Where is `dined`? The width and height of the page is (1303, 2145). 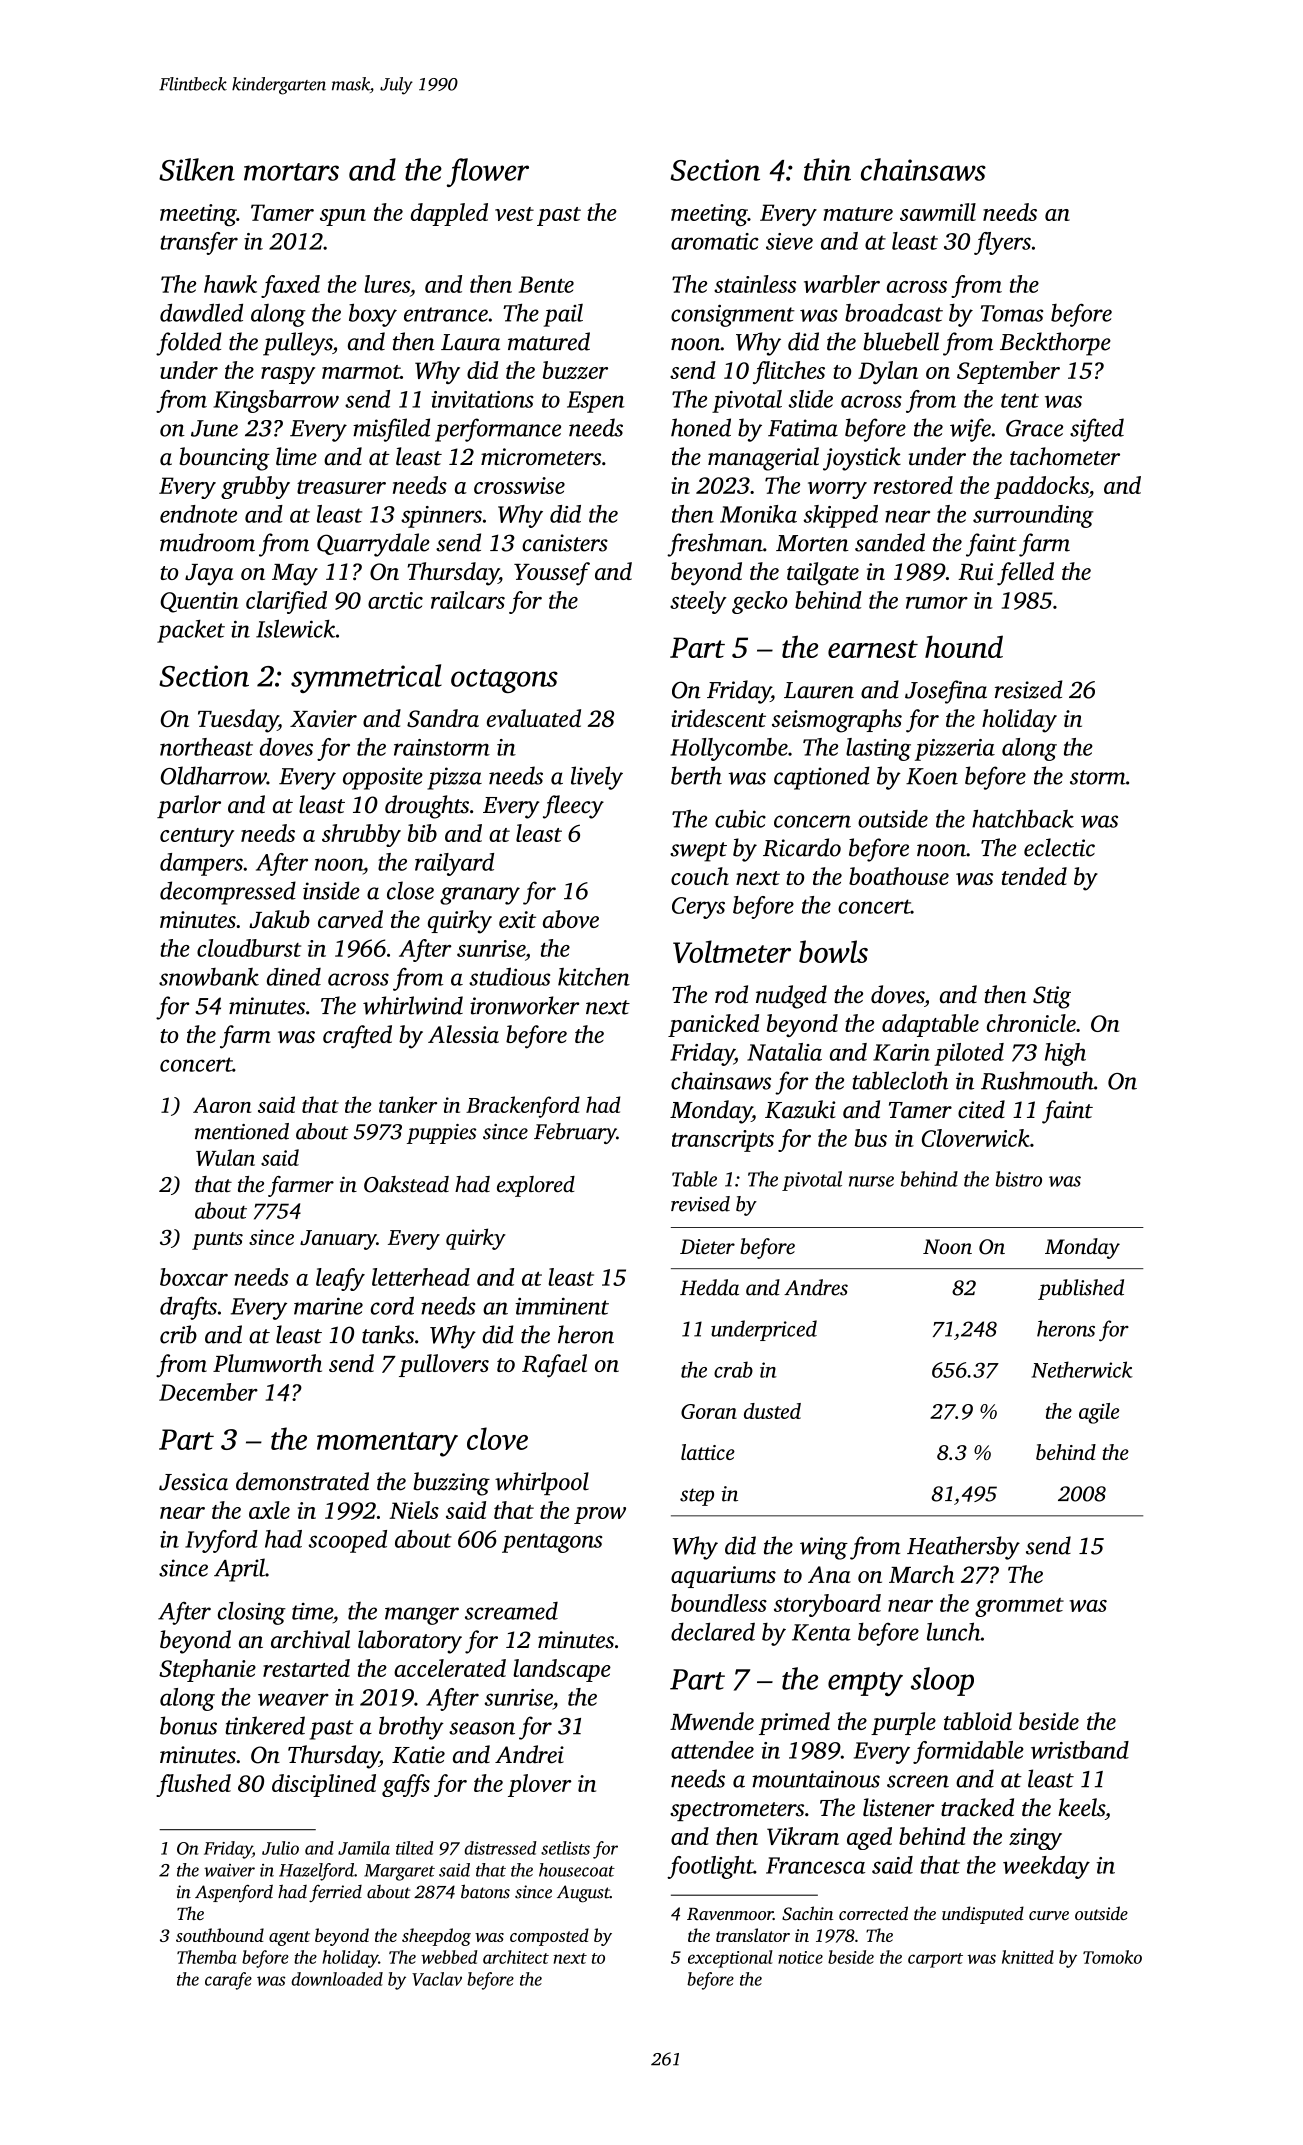 dined is located at coordinates (294, 977).
